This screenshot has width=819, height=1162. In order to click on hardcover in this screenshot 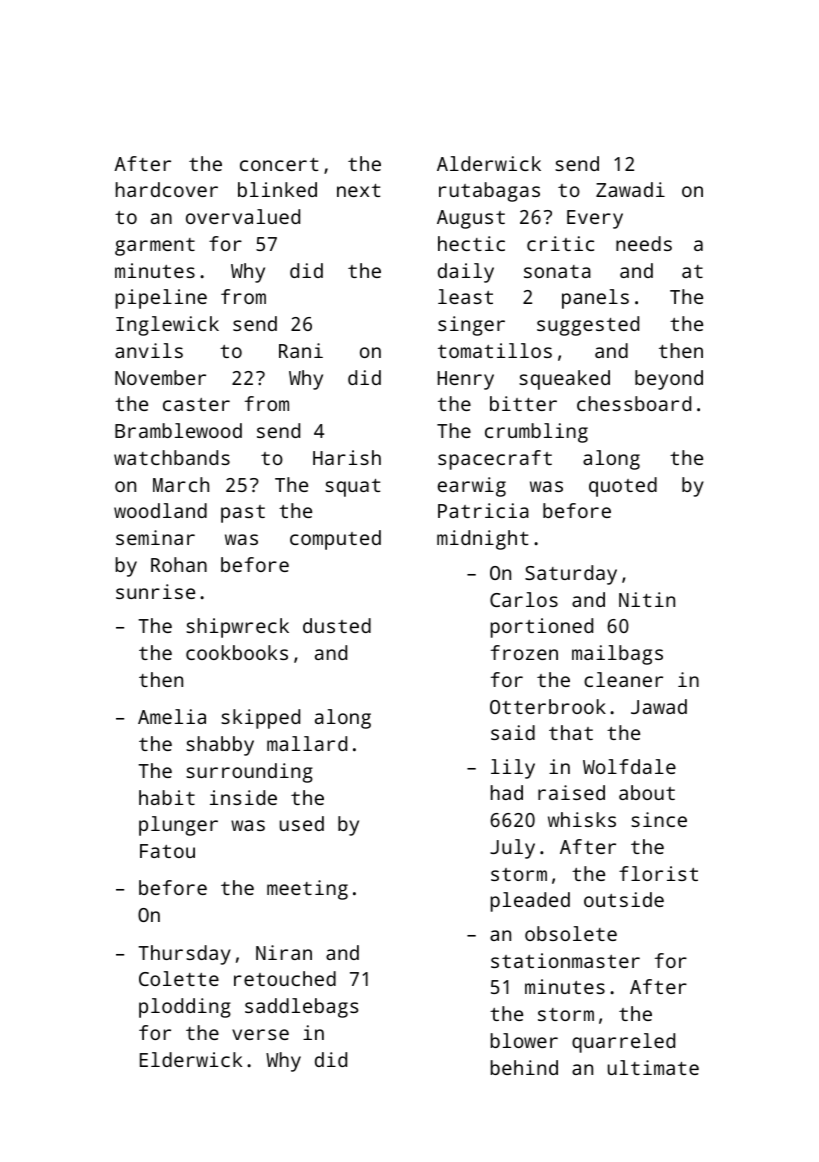, I will do `click(167, 189)`.
